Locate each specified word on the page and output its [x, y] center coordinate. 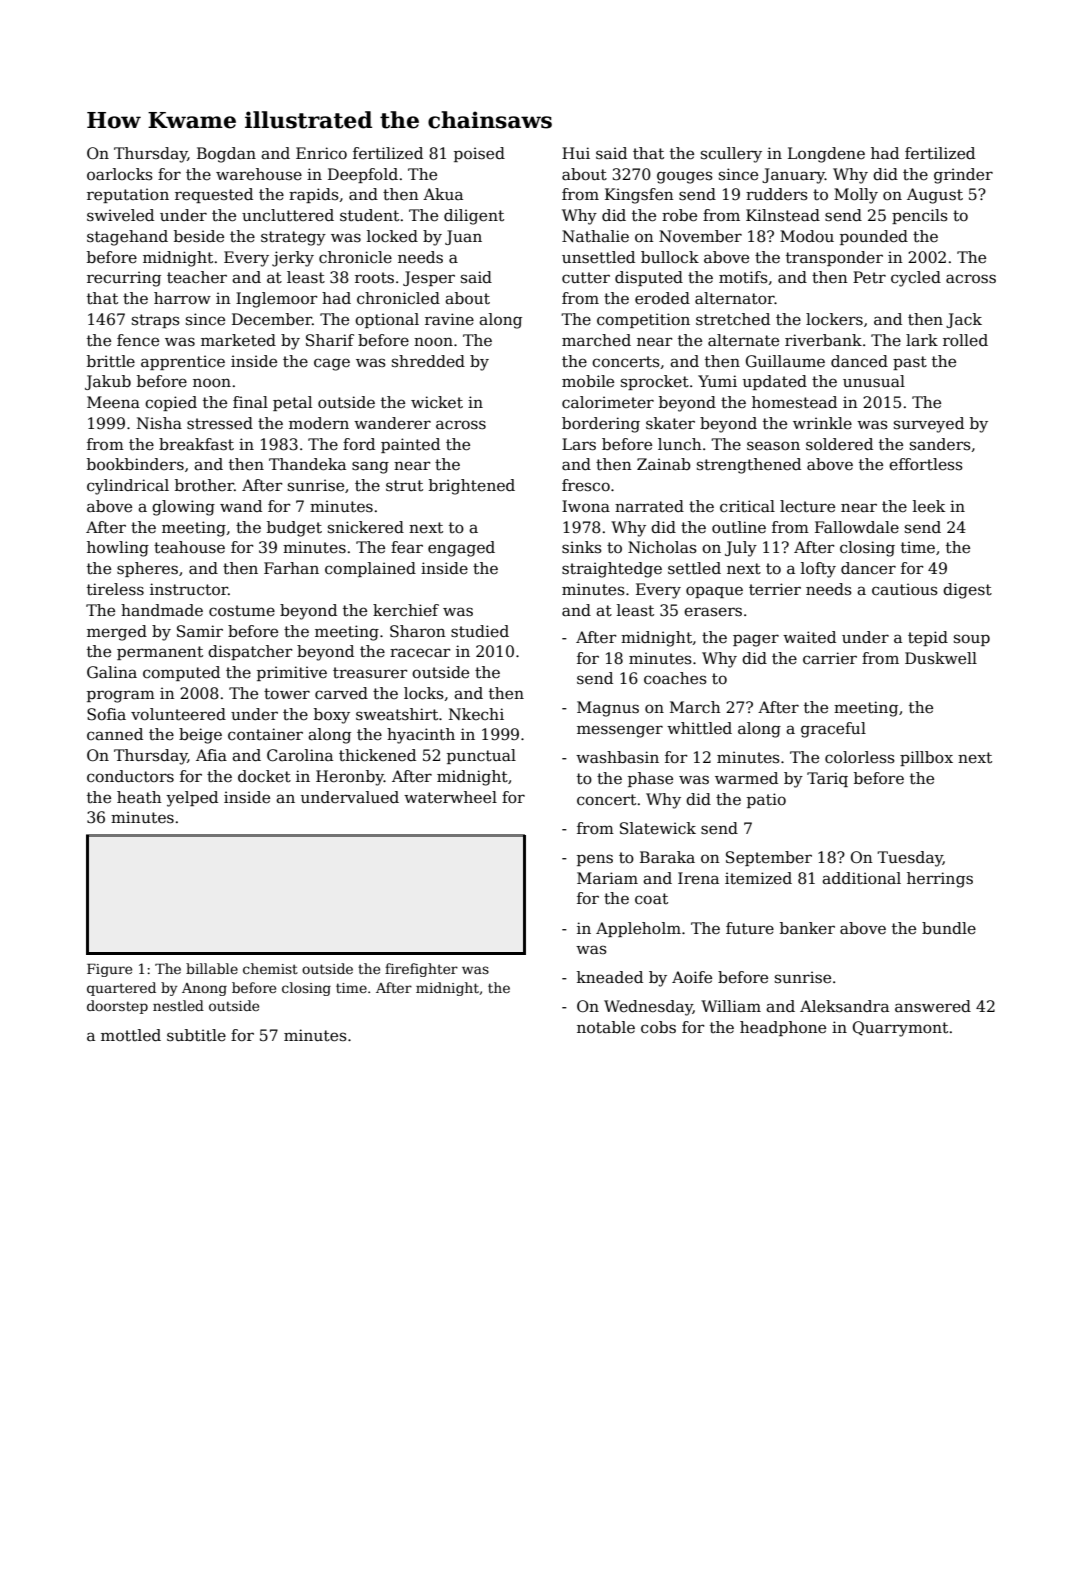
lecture [807, 506]
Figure [109, 970]
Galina [112, 672]
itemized [758, 878]
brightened [472, 487]
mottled [131, 1035]
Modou [807, 236]
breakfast [196, 444]
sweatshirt [397, 714]
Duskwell [941, 658]
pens [595, 860]
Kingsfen [639, 196]
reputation [128, 195]
